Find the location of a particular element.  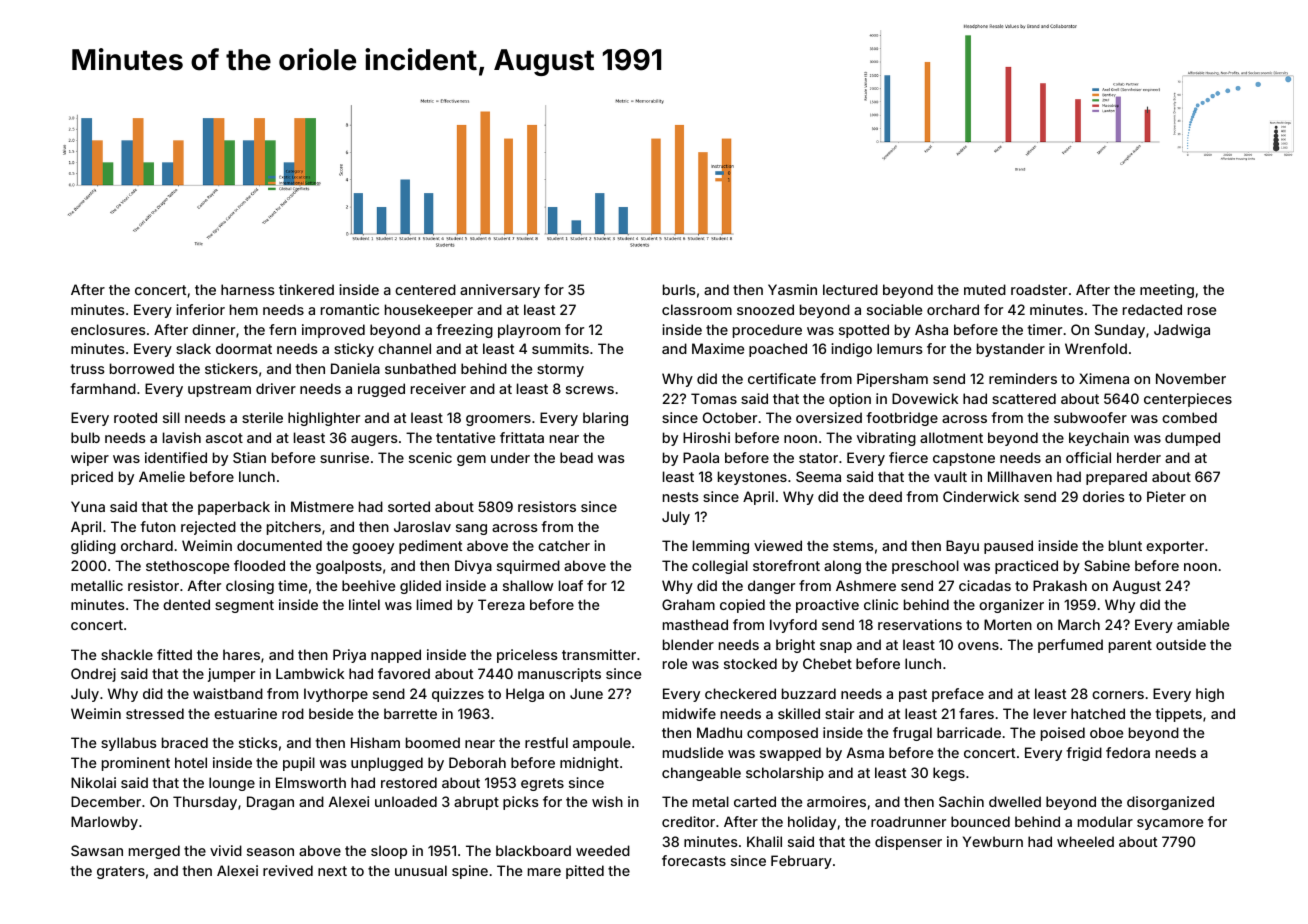

tippets is located at coordinates (1178, 715).
